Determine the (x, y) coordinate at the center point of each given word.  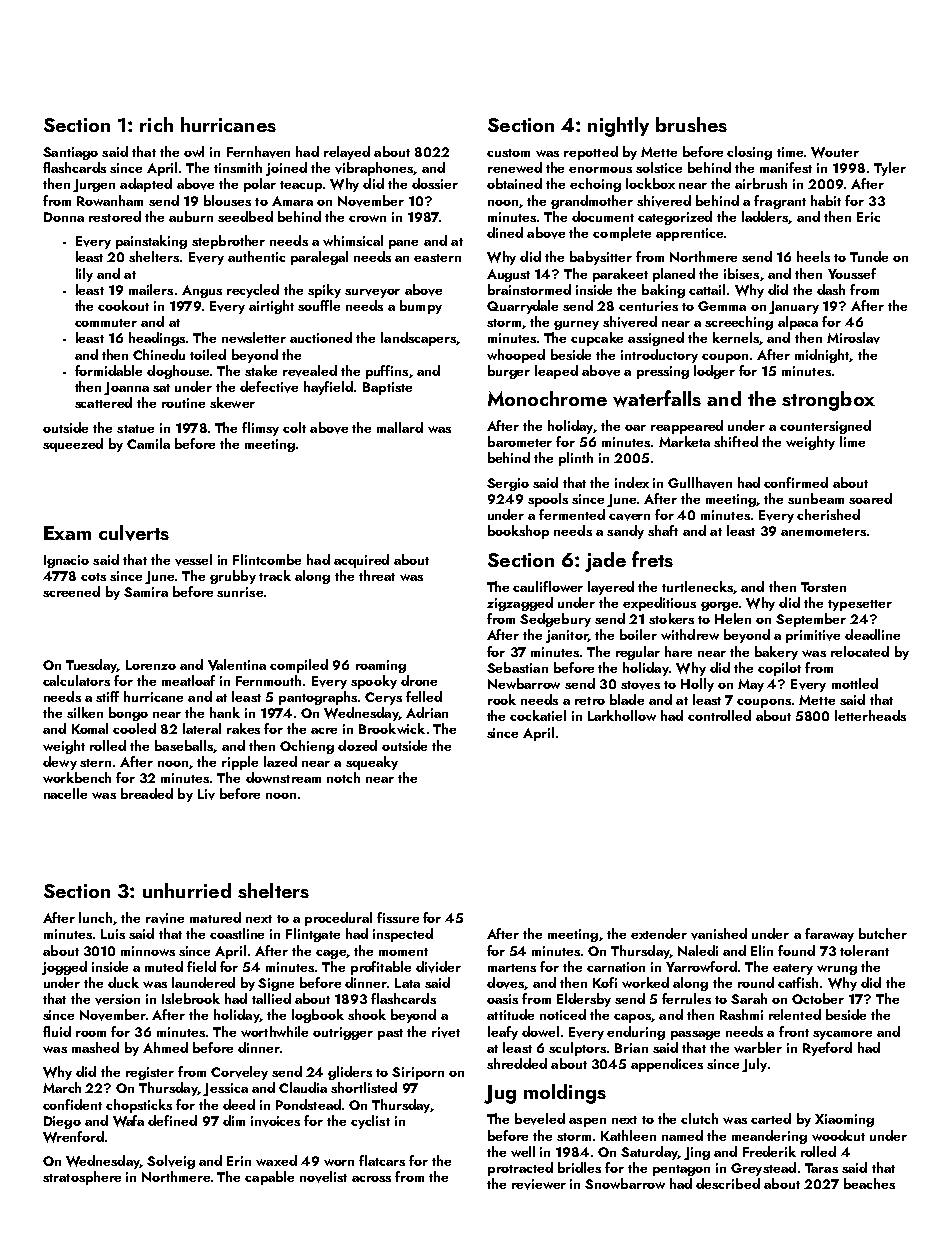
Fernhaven (258, 152)
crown (367, 218)
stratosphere (82, 1178)
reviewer (539, 1184)
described (728, 1183)
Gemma (722, 306)
